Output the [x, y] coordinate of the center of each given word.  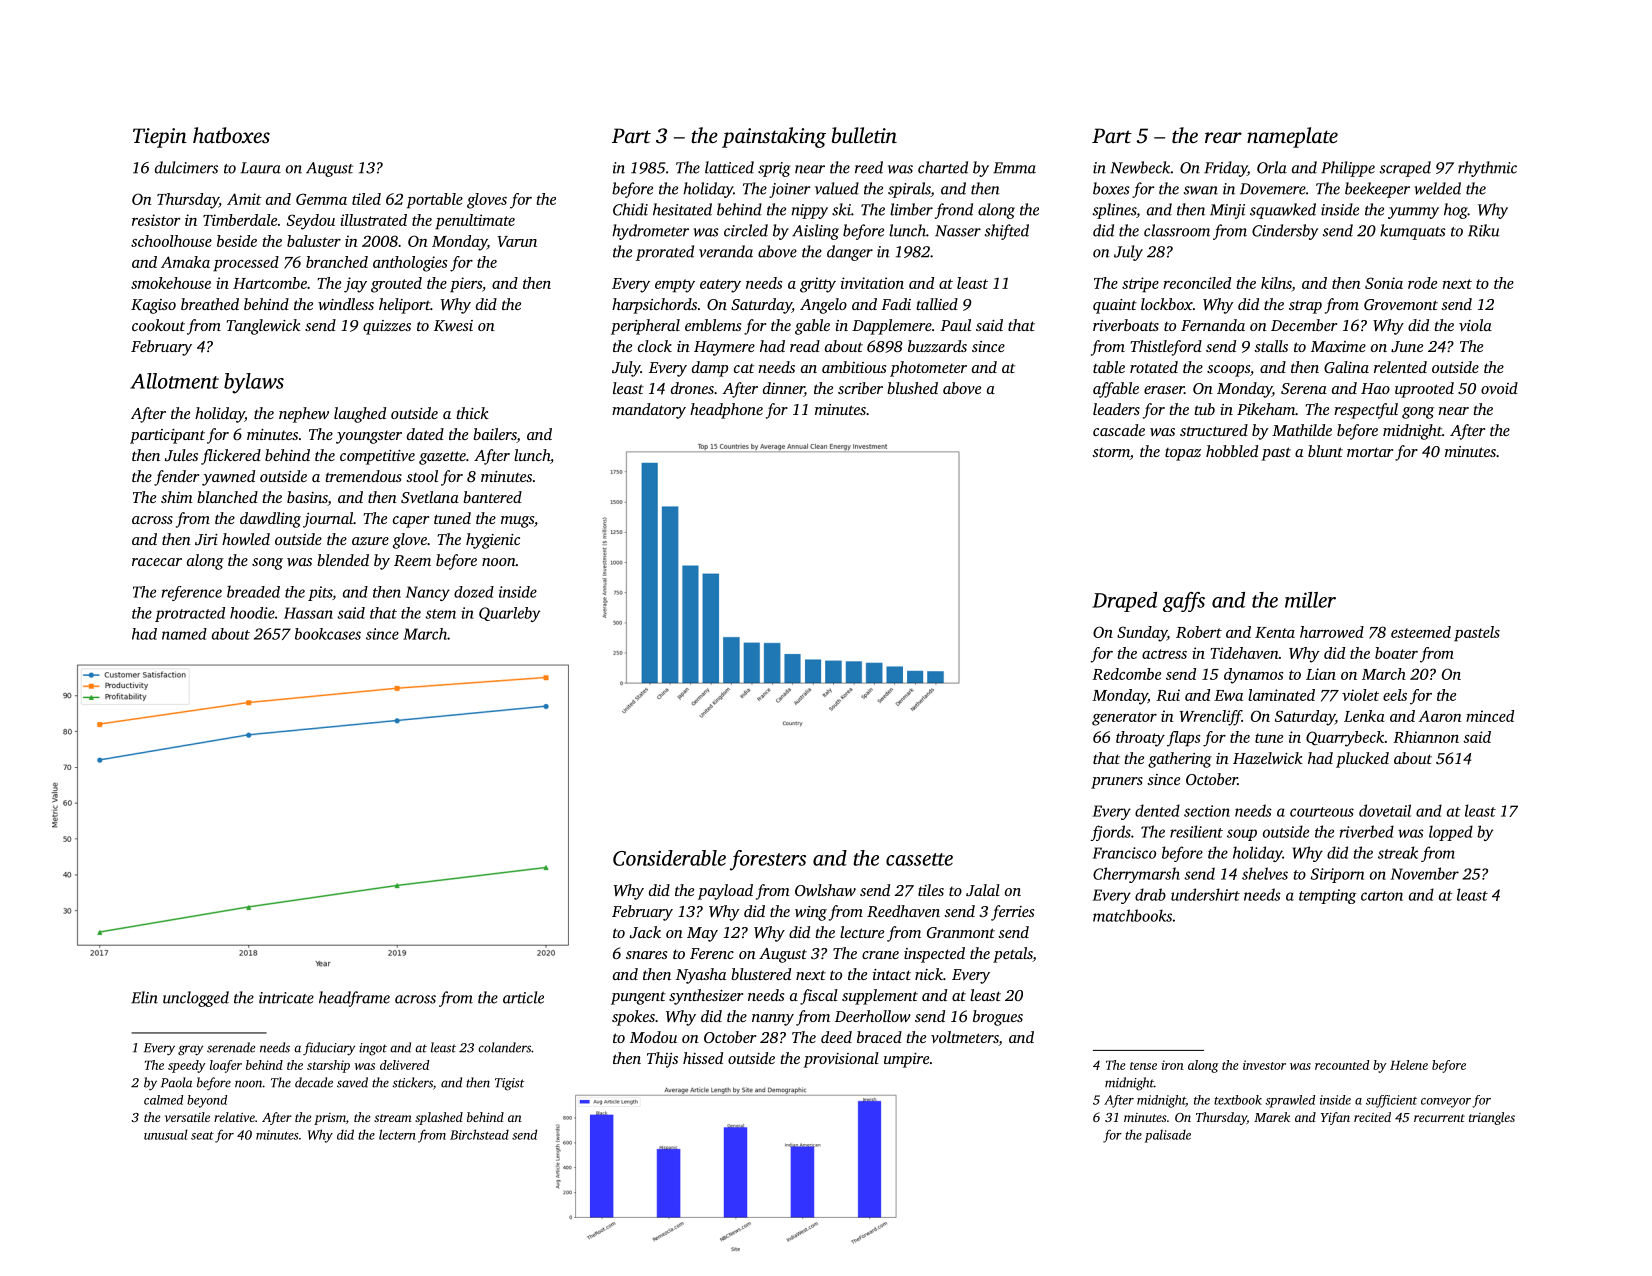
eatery [720, 286]
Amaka [185, 262]
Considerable [669, 858]
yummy [1413, 213]
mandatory [649, 411]
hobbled [1232, 451]
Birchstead [479, 1134]
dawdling [270, 520]
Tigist [510, 1084]
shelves [1265, 873]
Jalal [983, 890]
